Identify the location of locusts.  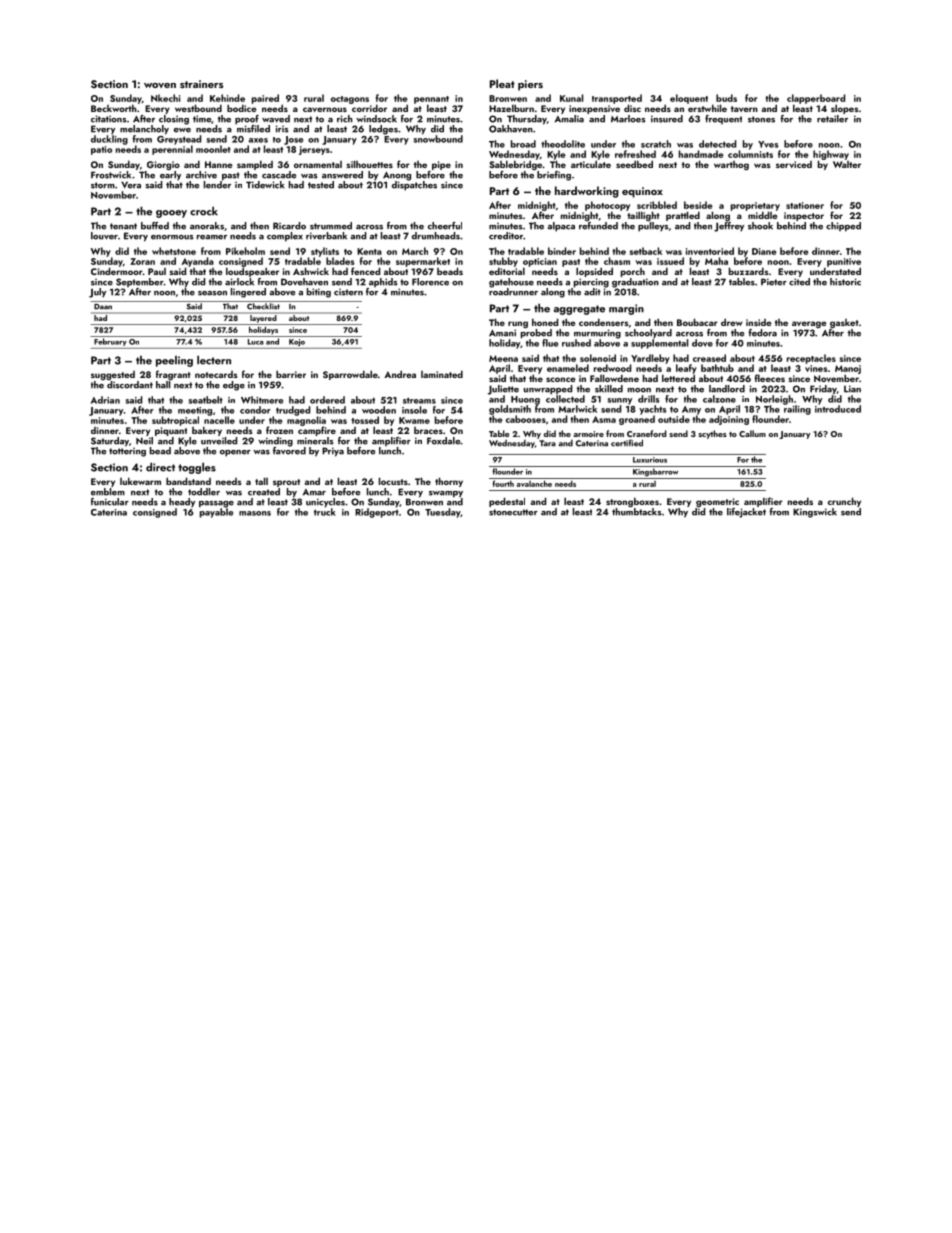
(393, 481).
